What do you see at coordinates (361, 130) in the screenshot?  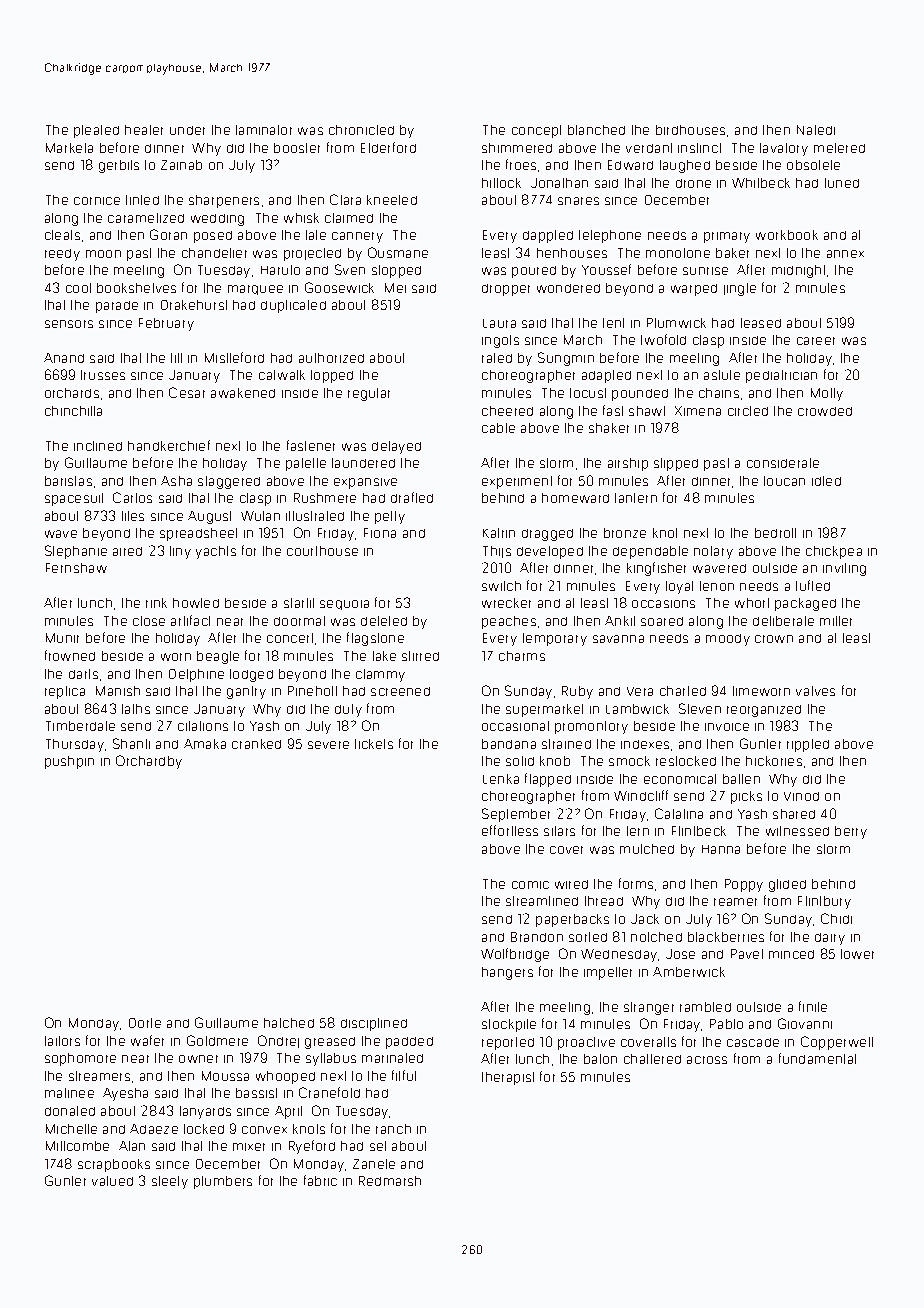 I see `chronicled` at bounding box center [361, 130].
